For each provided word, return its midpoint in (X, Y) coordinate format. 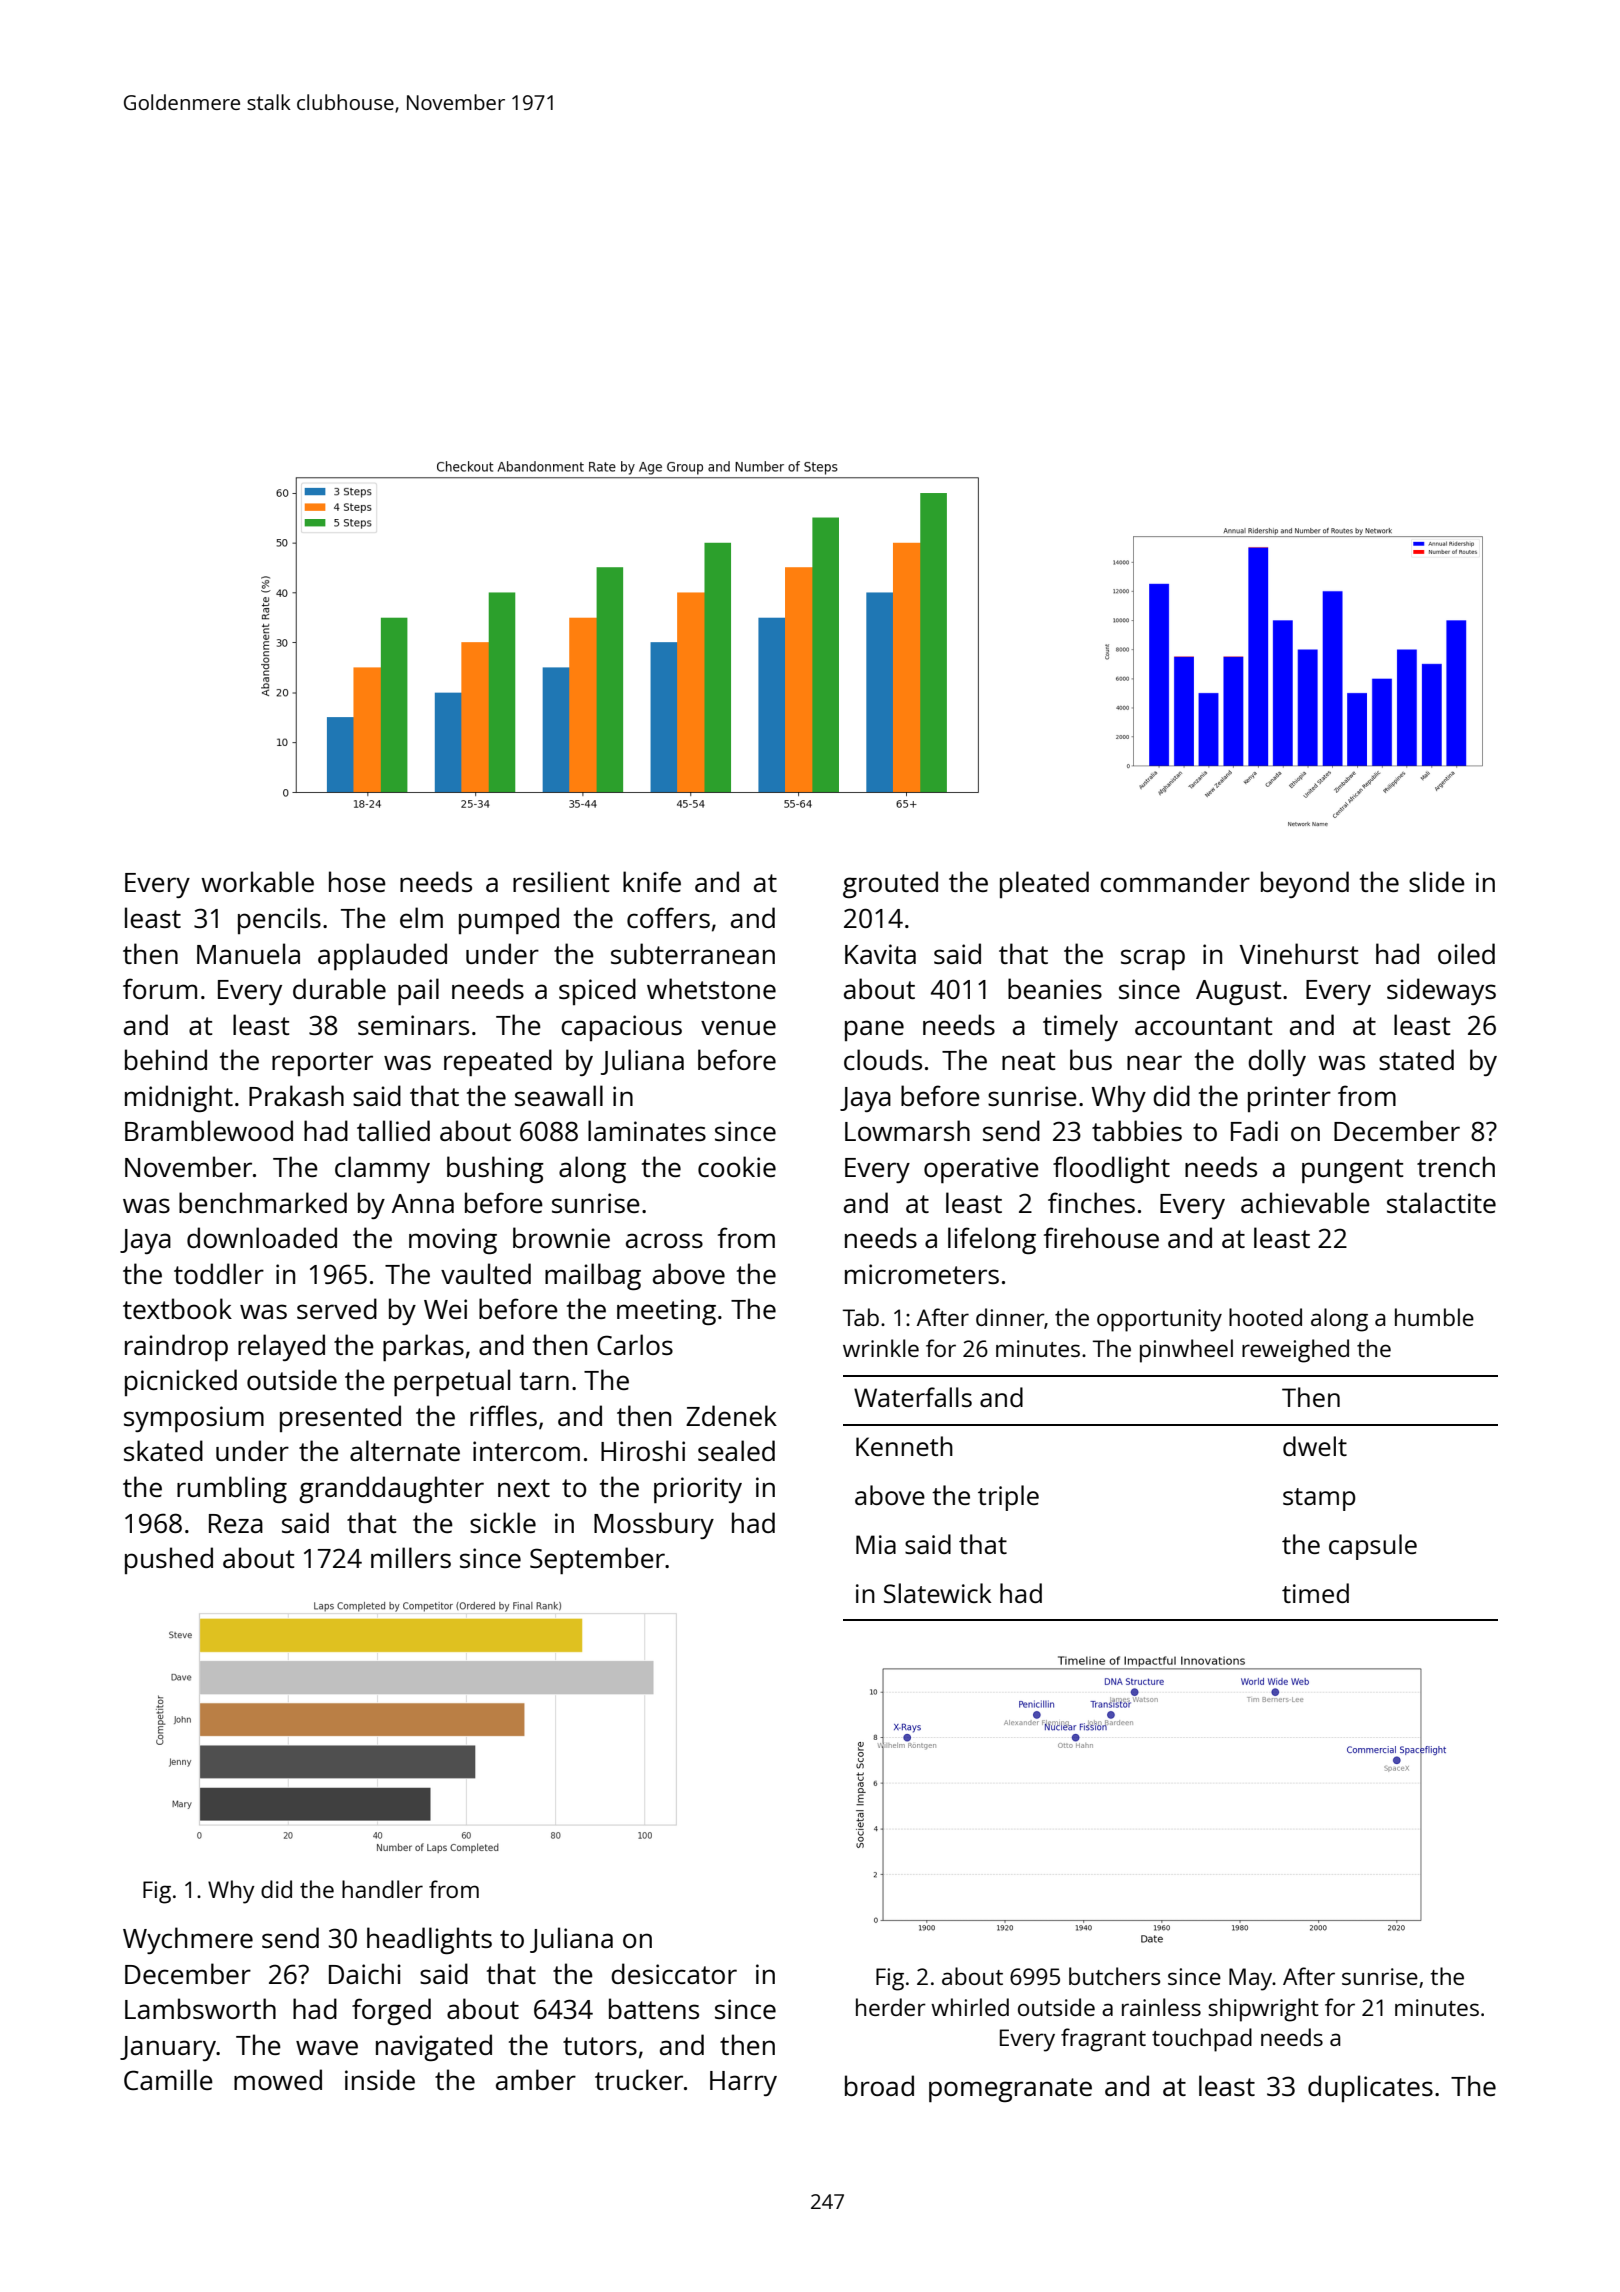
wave (327, 2047)
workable (257, 881)
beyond (1305, 884)
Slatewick (938, 1593)
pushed (169, 1560)
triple (1008, 1498)
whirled (970, 2007)
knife (652, 881)
